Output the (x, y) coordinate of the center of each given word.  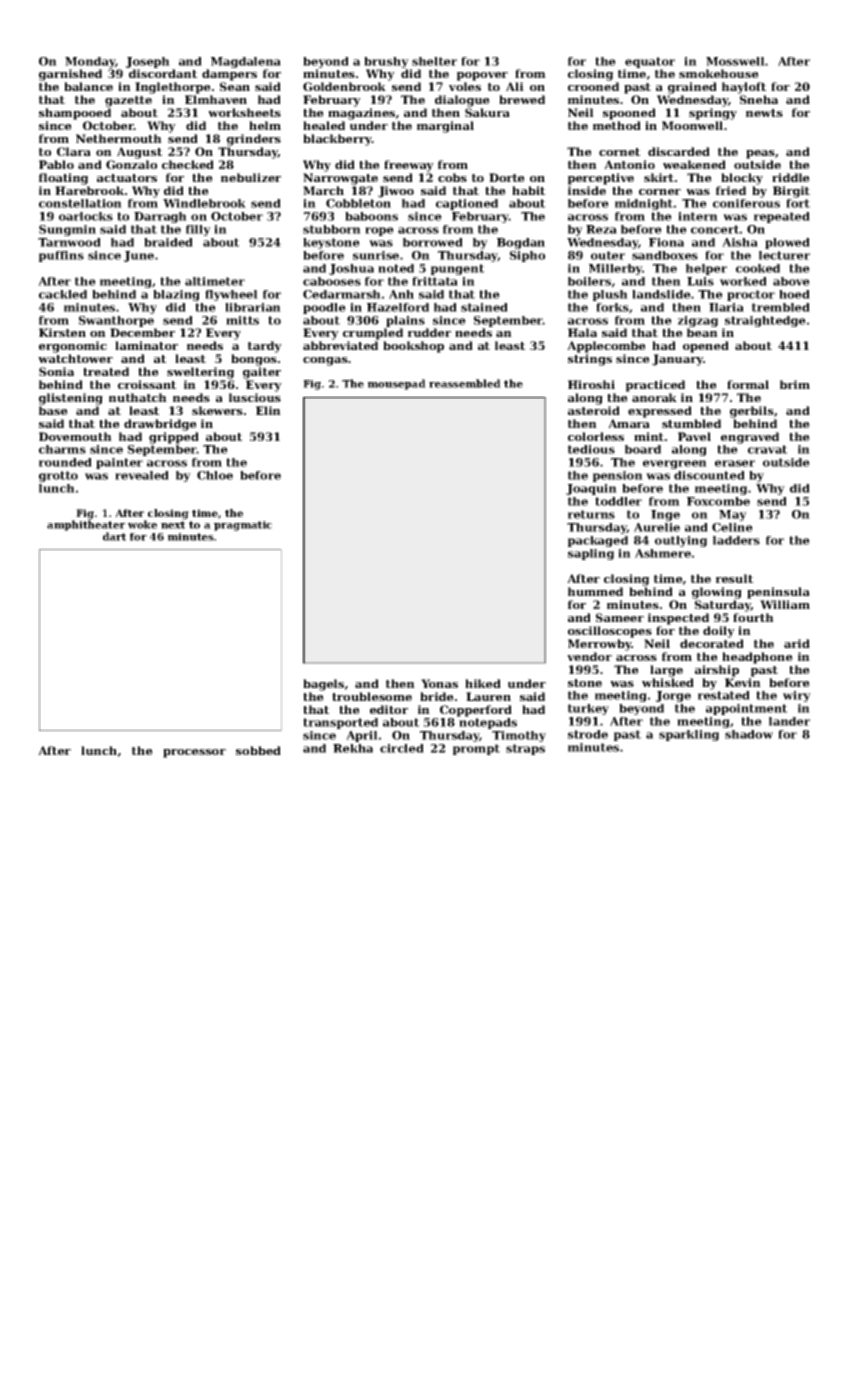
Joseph (148, 62)
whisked (668, 682)
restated (724, 695)
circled (402, 748)
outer (608, 255)
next (173, 525)
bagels (323, 685)
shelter (434, 61)
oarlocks (86, 216)
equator (650, 62)
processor (194, 753)
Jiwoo (396, 192)
